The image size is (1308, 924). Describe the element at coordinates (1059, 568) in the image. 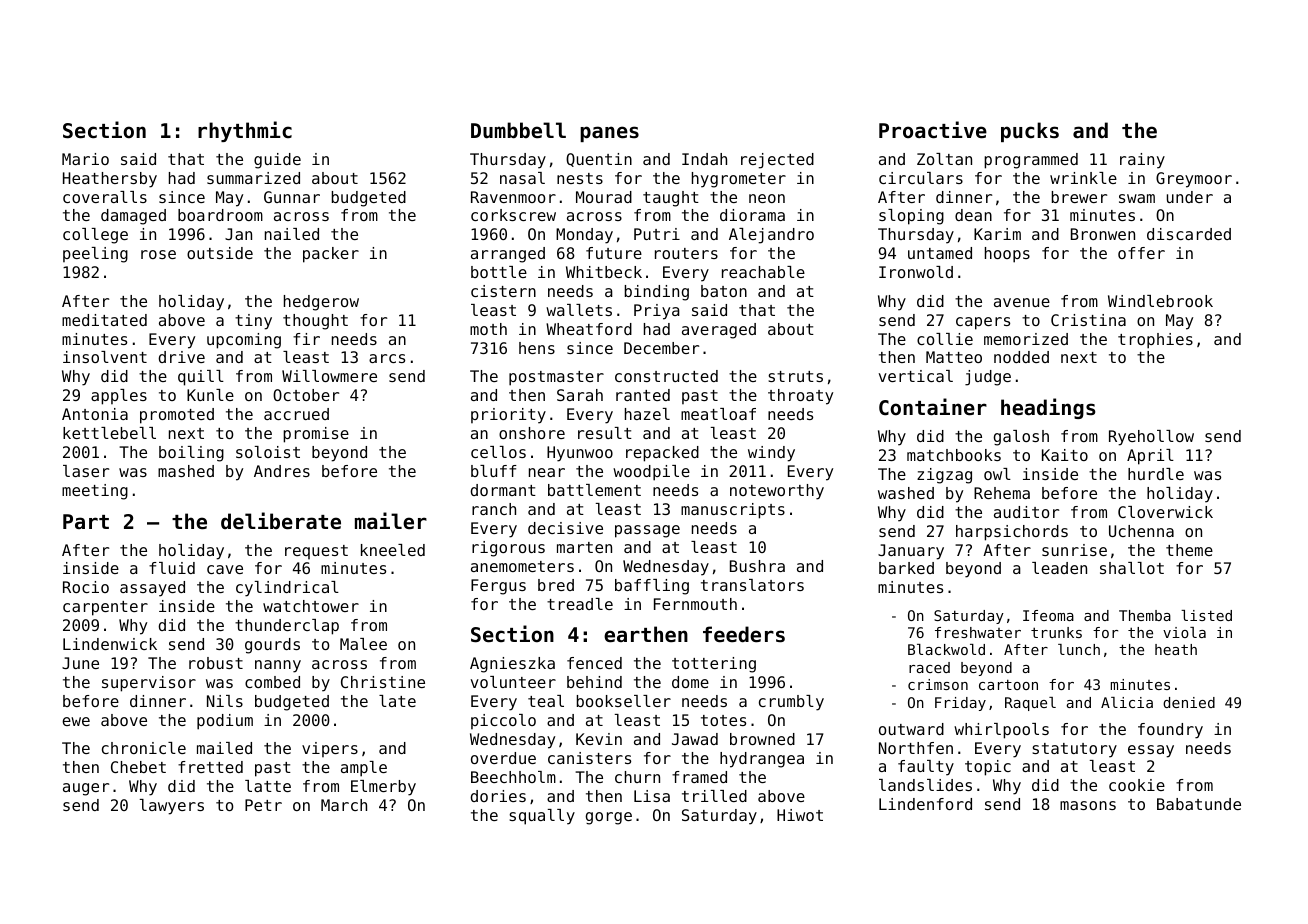

I see `leaden` at that location.
